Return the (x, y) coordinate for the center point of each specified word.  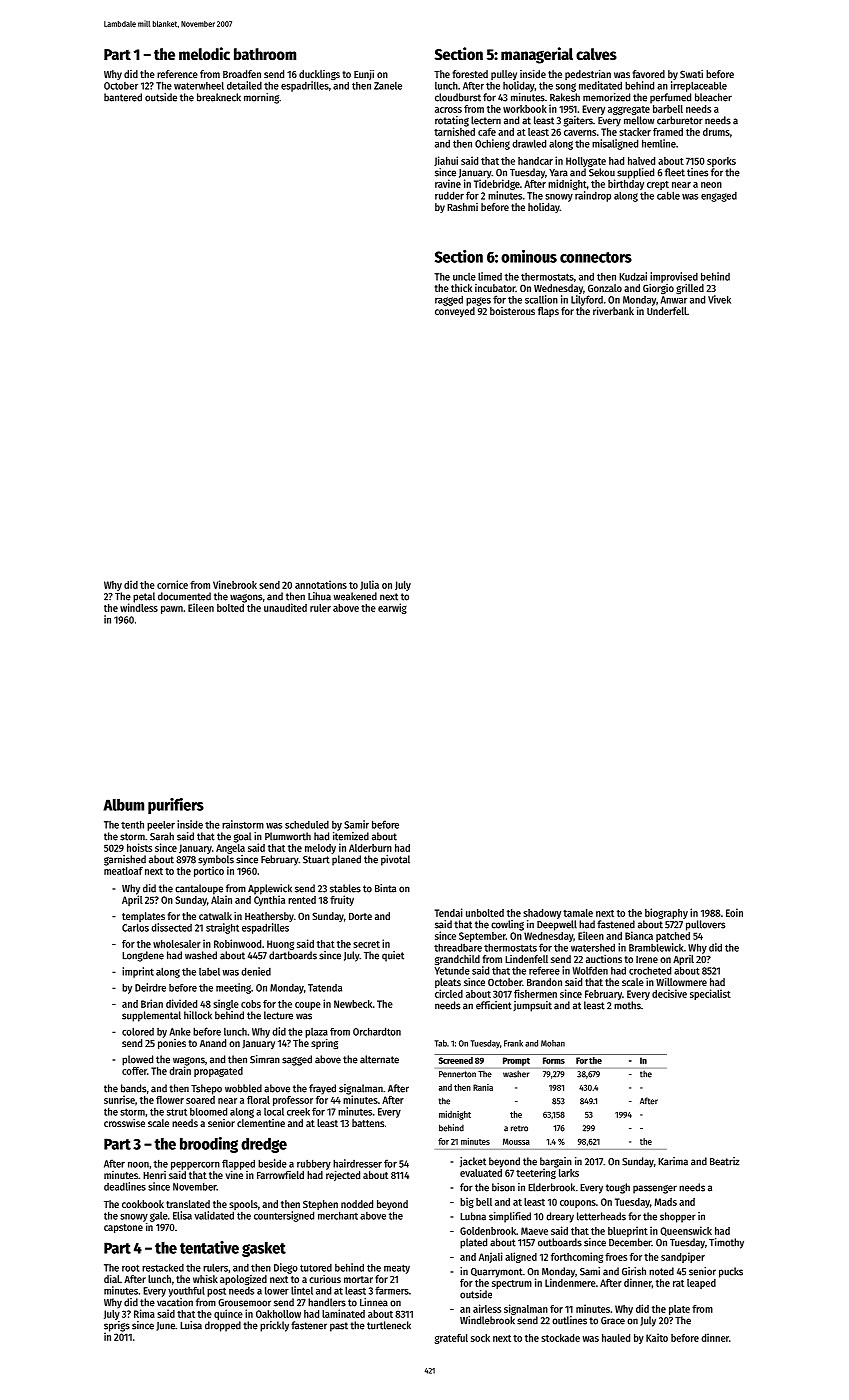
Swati (691, 74)
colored (138, 1031)
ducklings (319, 75)
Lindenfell (526, 959)
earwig (392, 608)
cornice (172, 584)
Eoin (734, 912)
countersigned (284, 1216)
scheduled (307, 824)
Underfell (667, 311)
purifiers (176, 806)
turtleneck (389, 1325)
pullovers (705, 925)
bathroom (265, 54)
